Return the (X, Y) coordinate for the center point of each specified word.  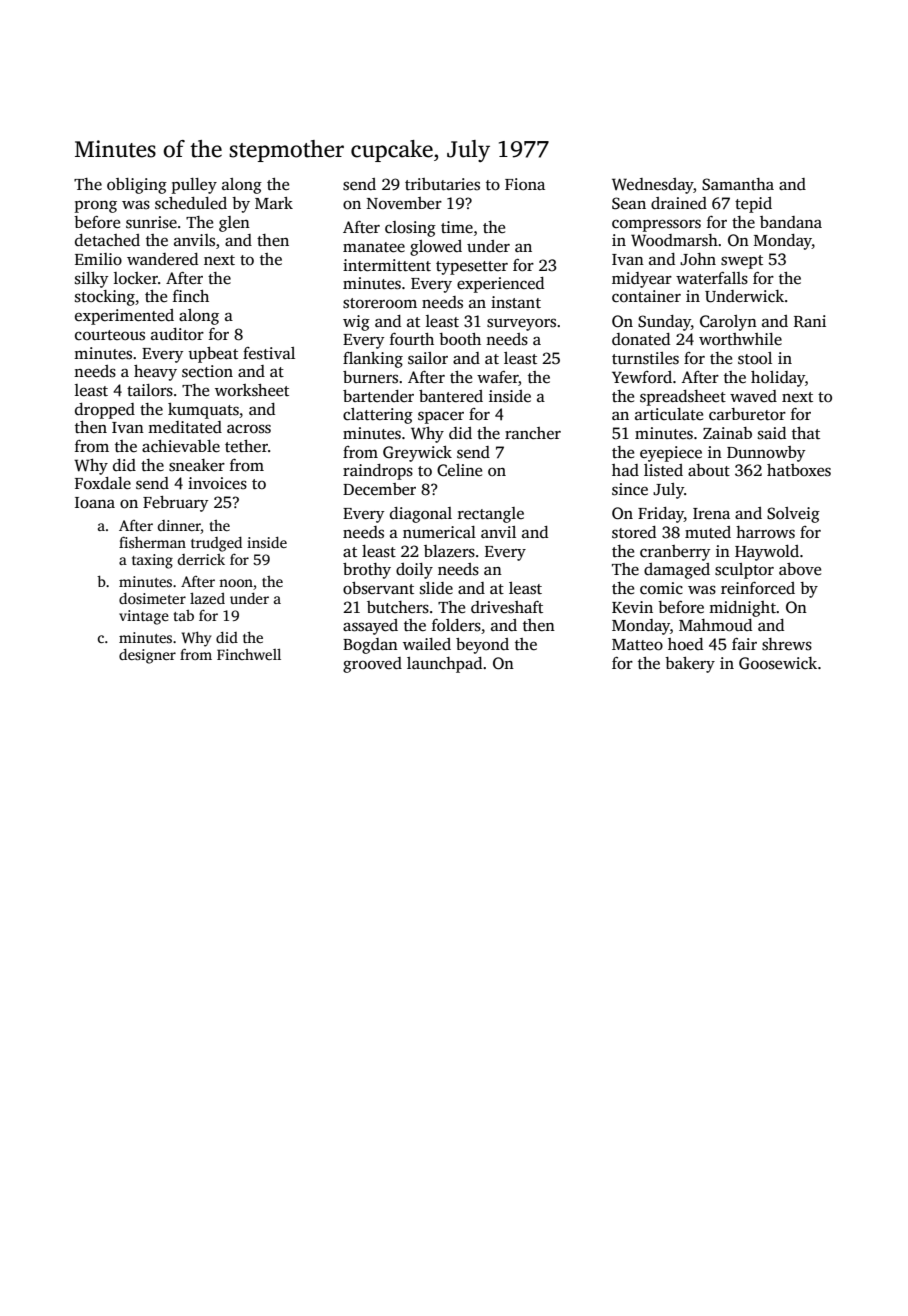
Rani (810, 321)
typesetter (472, 268)
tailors (150, 390)
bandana (791, 222)
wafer (498, 378)
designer (147, 656)
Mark (274, 203)
